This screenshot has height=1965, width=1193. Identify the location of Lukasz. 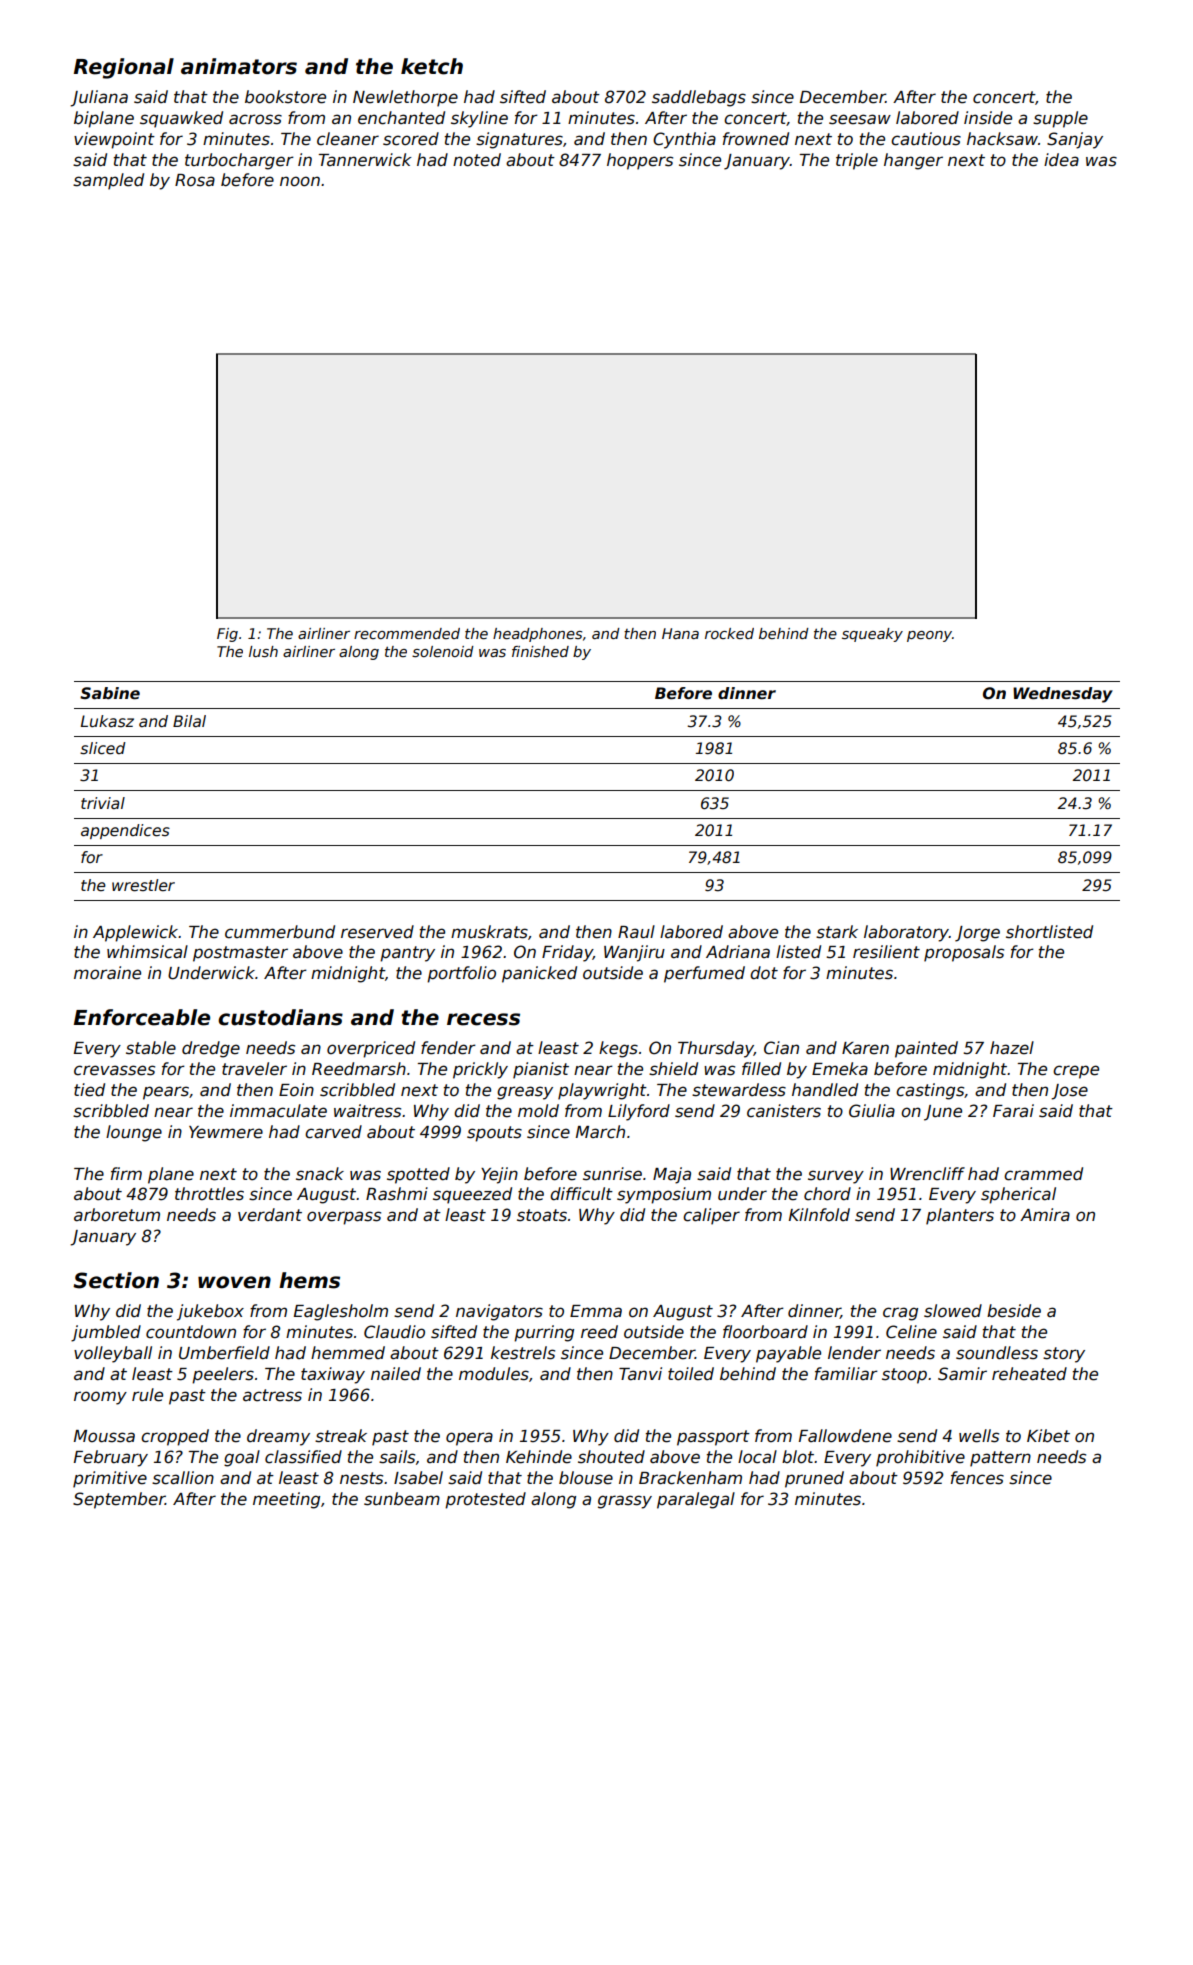
(107, 721).
